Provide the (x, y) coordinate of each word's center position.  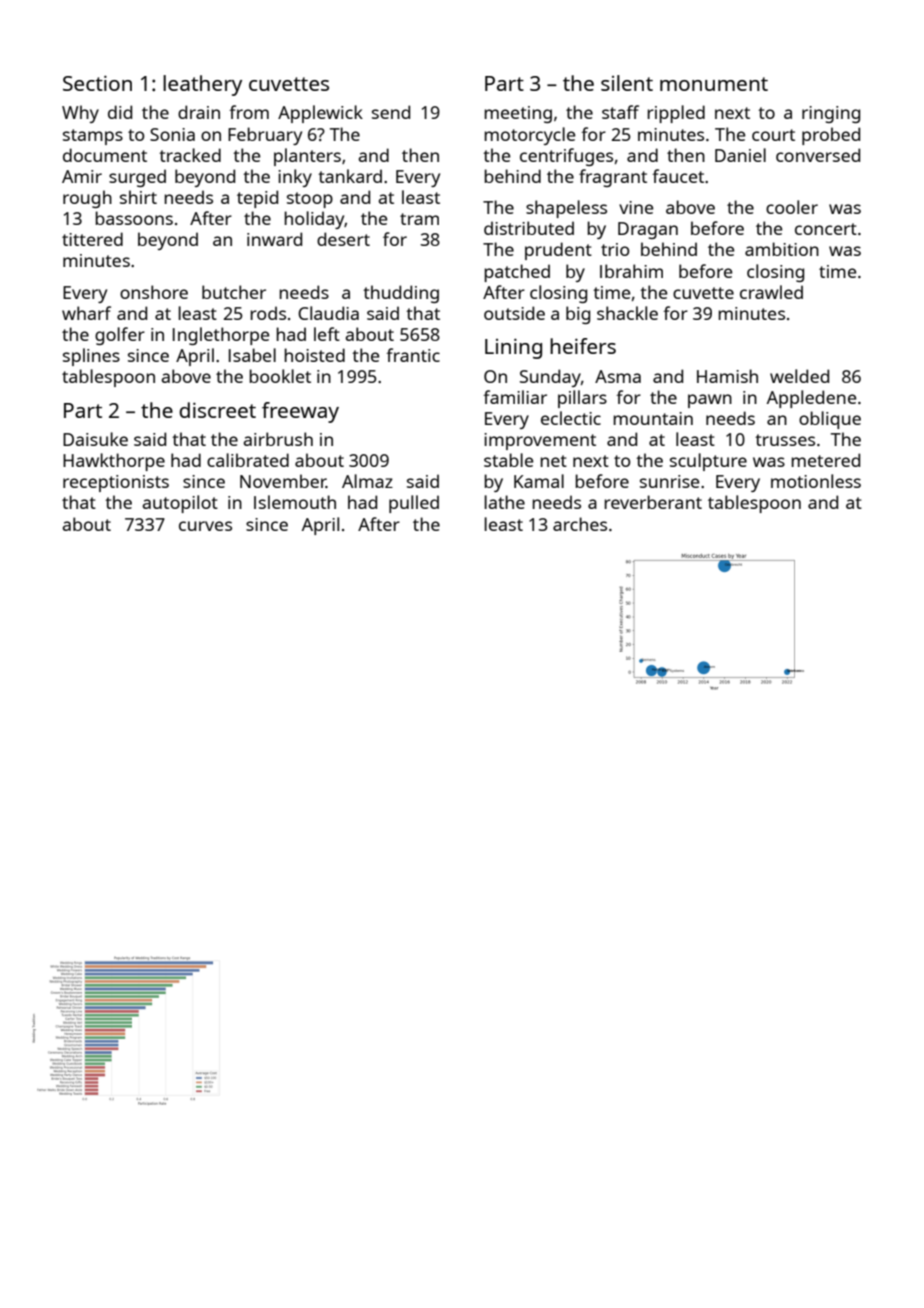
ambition (782, 249)
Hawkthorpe (114, 462)
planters (307, 157)
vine (636, 207)
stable (508, 460)
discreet (217, 410)
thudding (401, 294)
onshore (154, 292)
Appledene (811, 399)
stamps (93, 137)
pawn (710, 401)
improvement (540, 441)
